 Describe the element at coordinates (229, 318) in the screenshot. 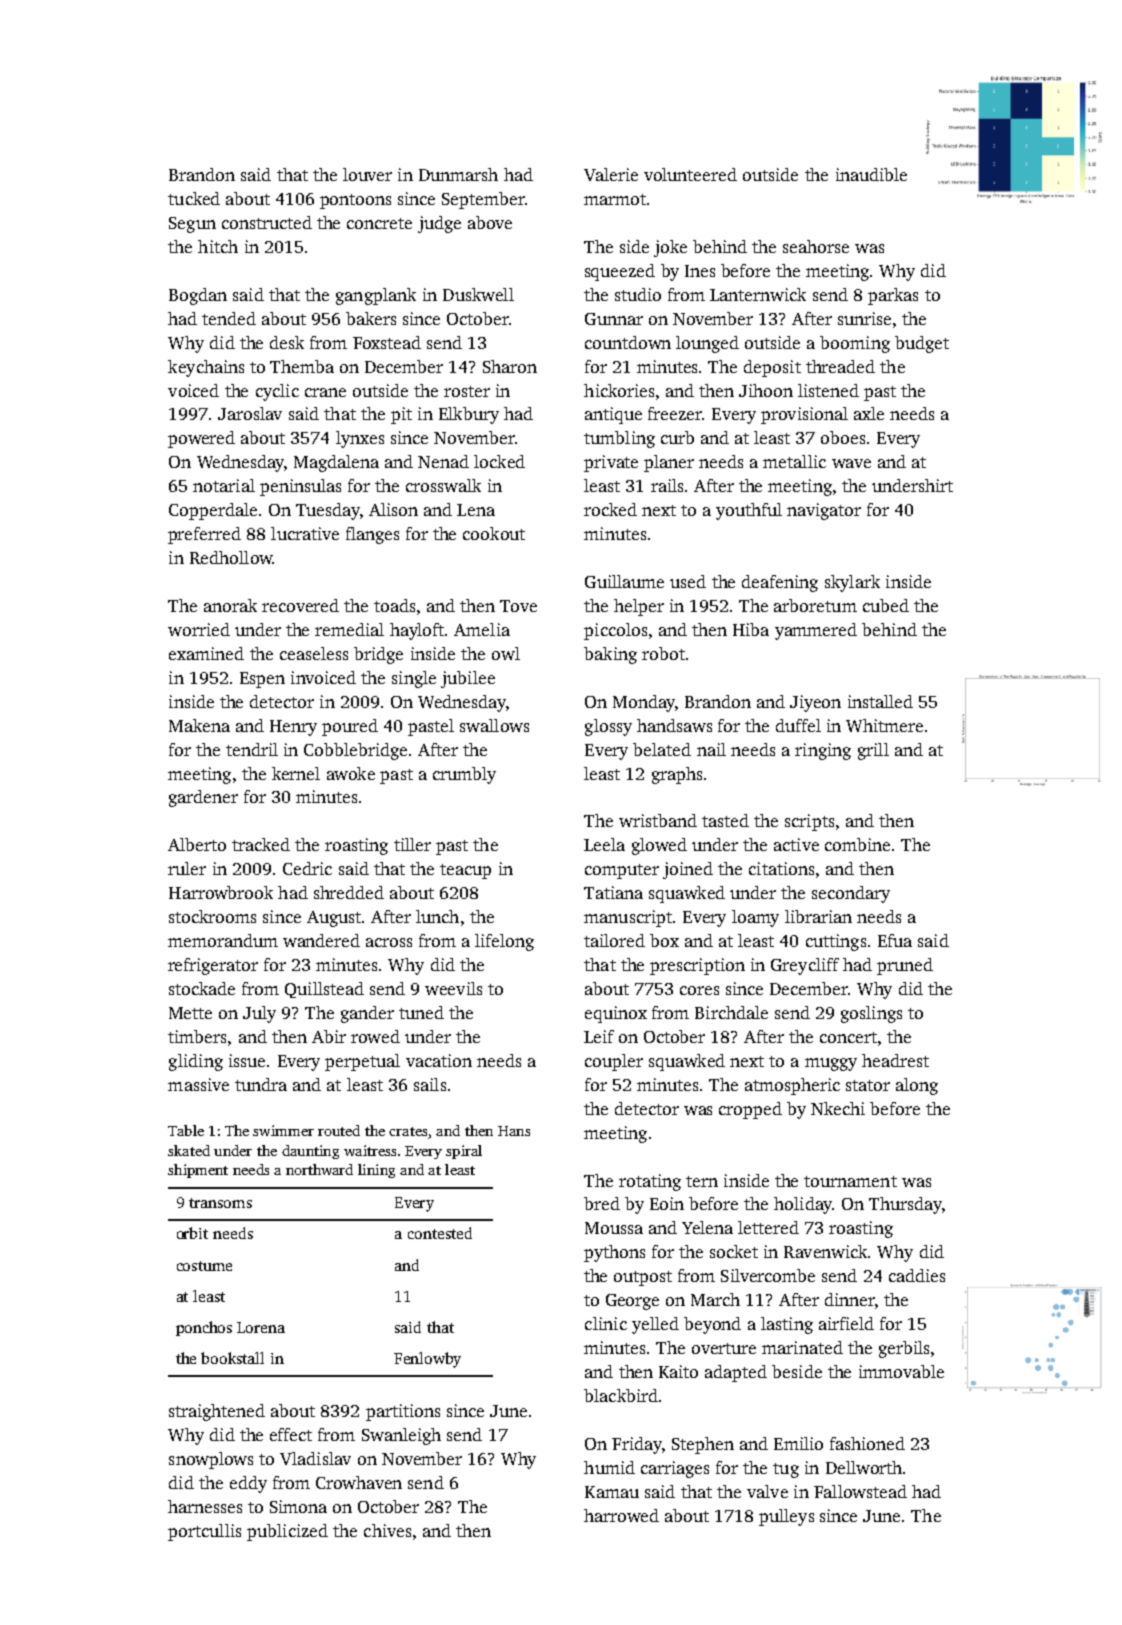

I see `tended` at that location.
